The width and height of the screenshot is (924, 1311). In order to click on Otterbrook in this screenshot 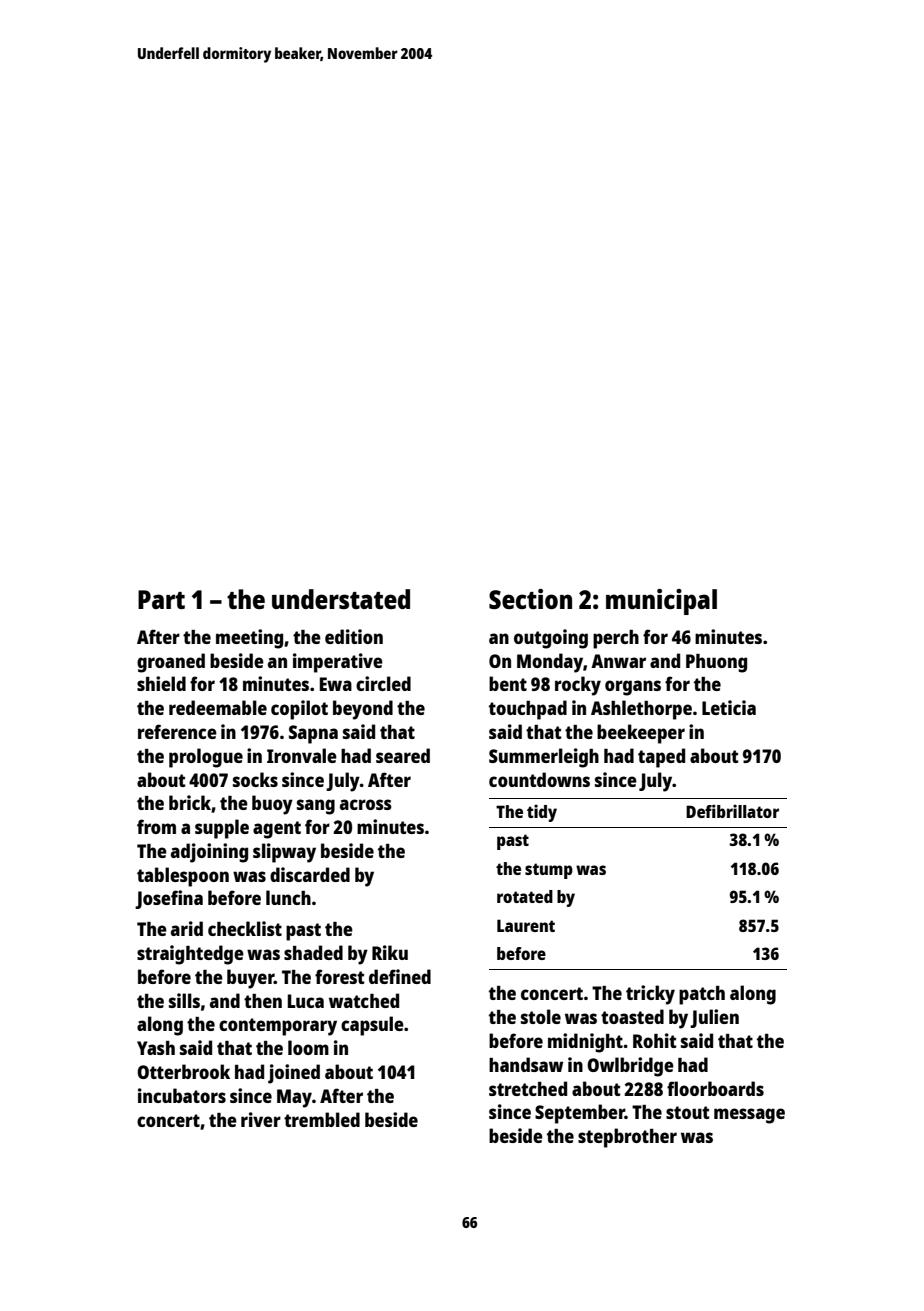, I will do `click(183, 1071)`.
